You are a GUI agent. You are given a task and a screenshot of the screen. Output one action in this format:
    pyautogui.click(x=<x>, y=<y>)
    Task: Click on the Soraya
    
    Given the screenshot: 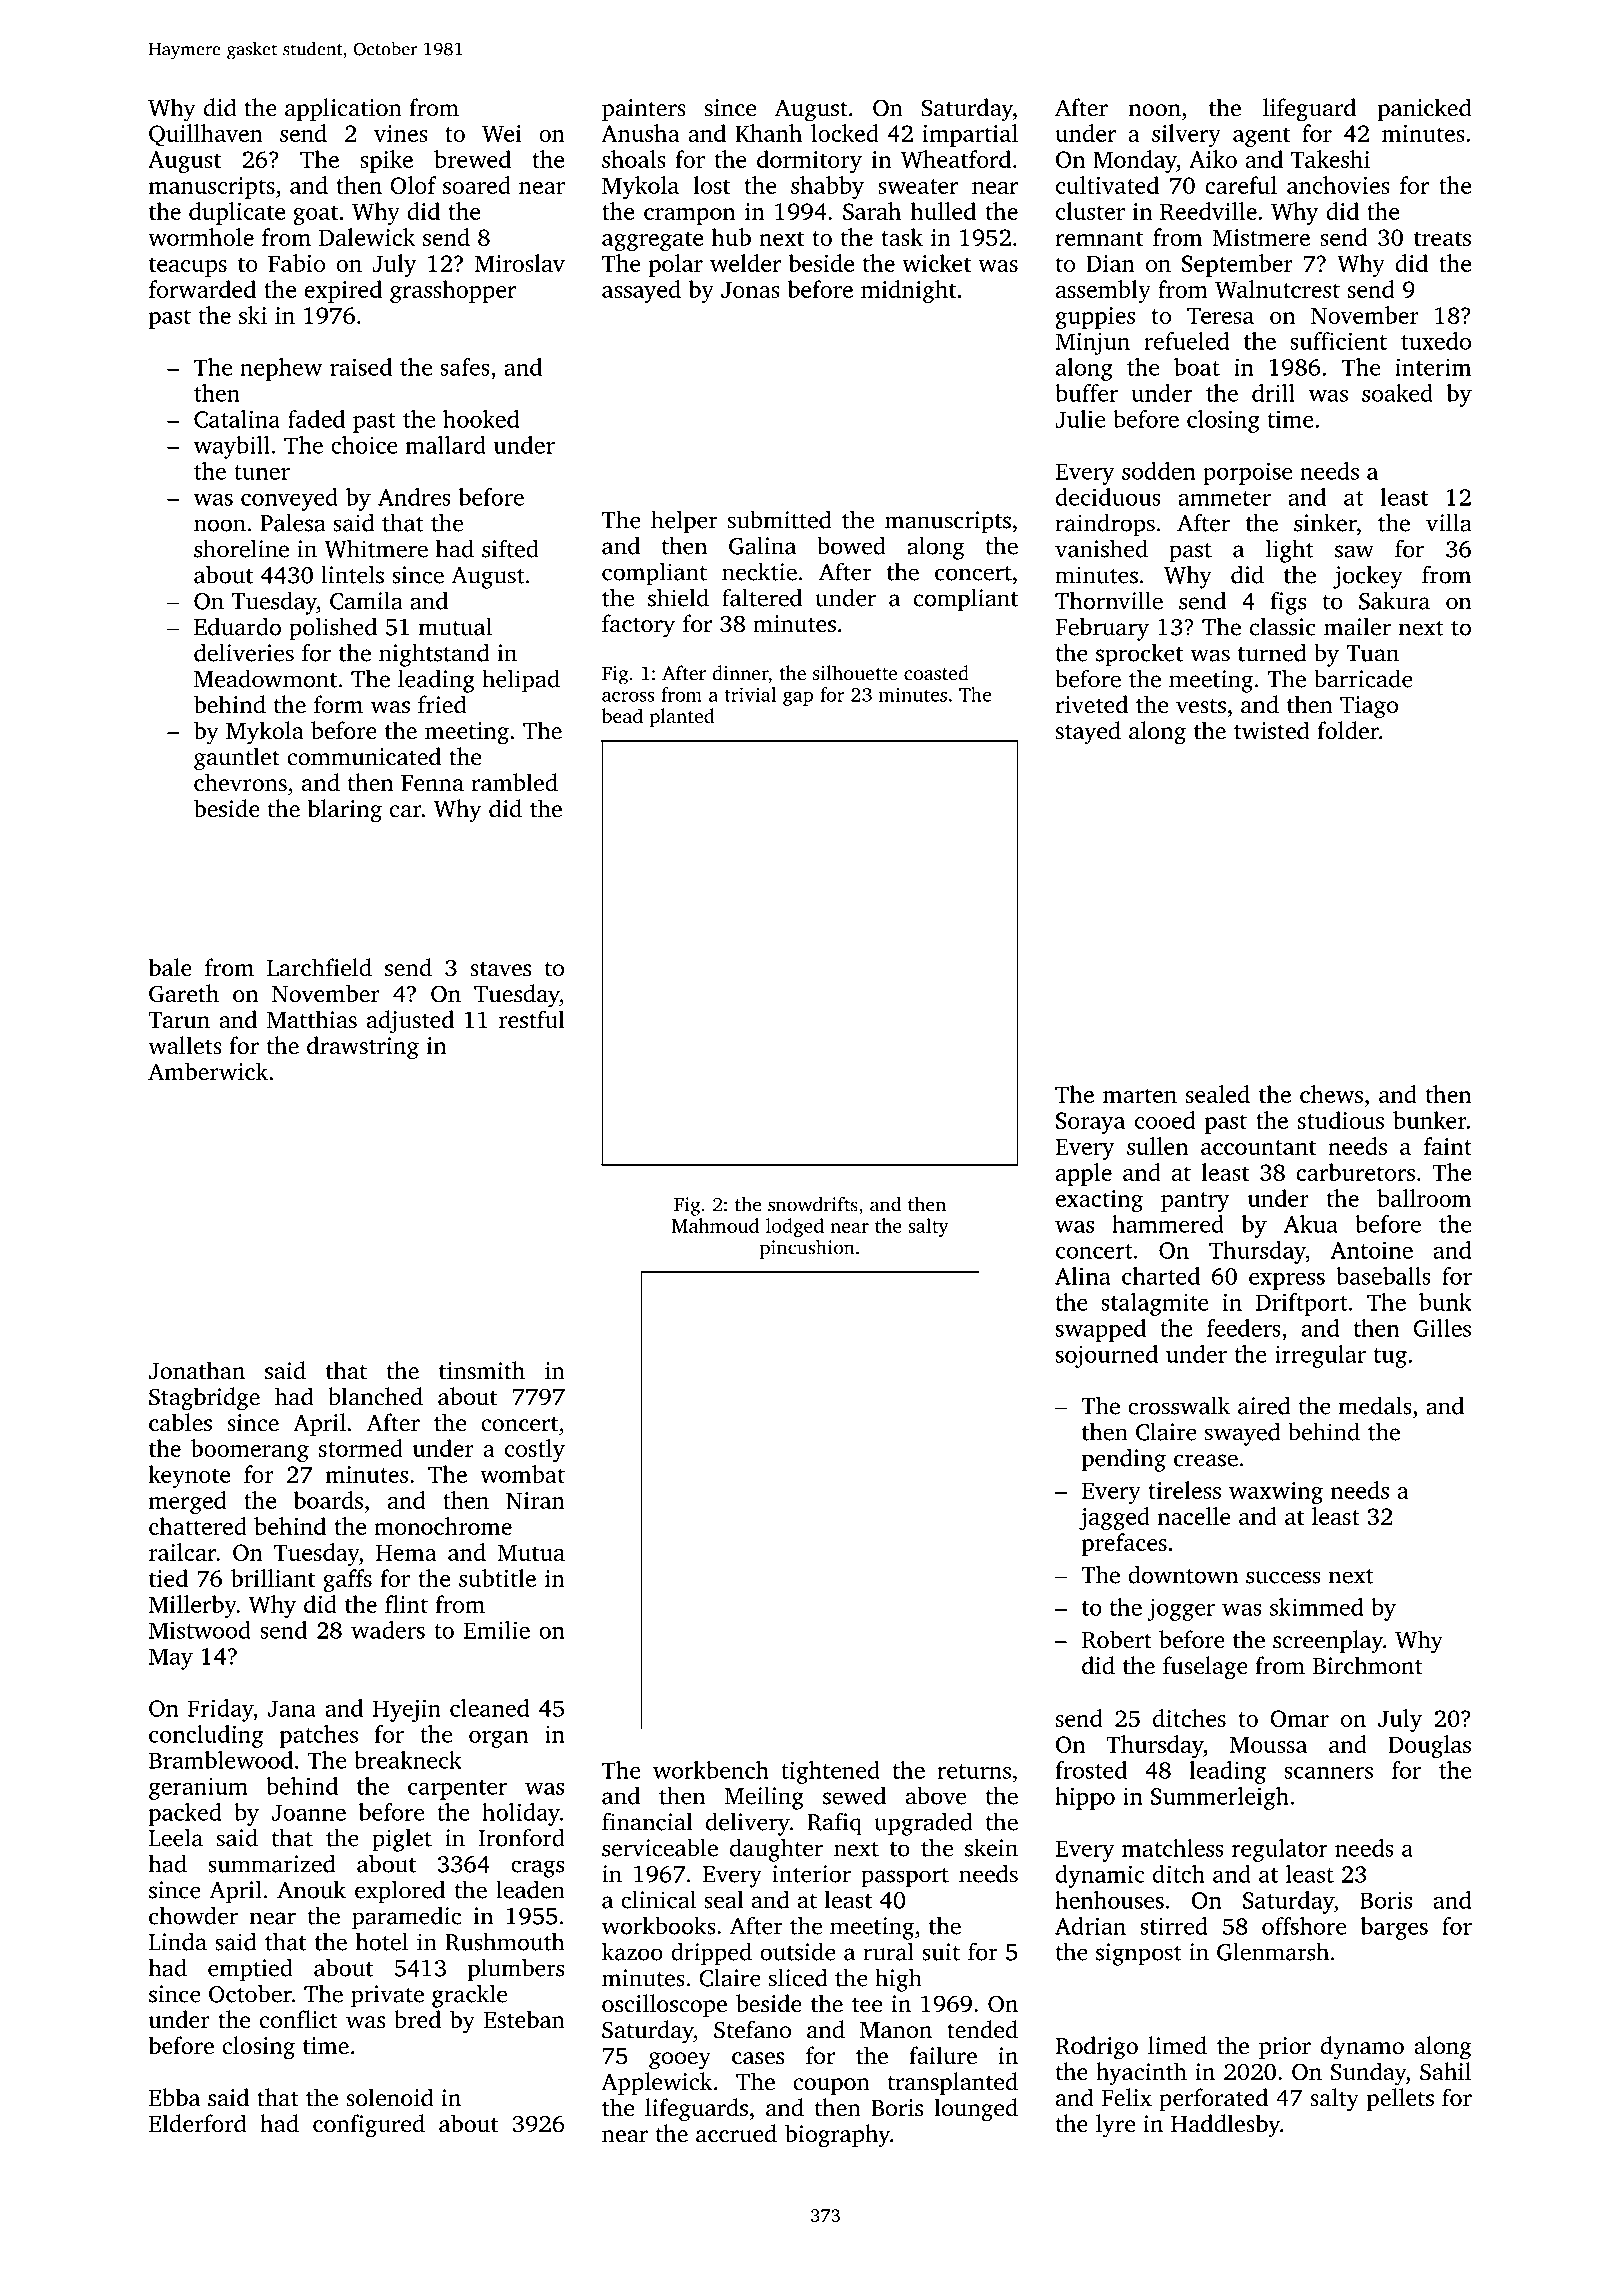 What is the action you would take?
    pyautogui.click(x=1090, y=1123)
